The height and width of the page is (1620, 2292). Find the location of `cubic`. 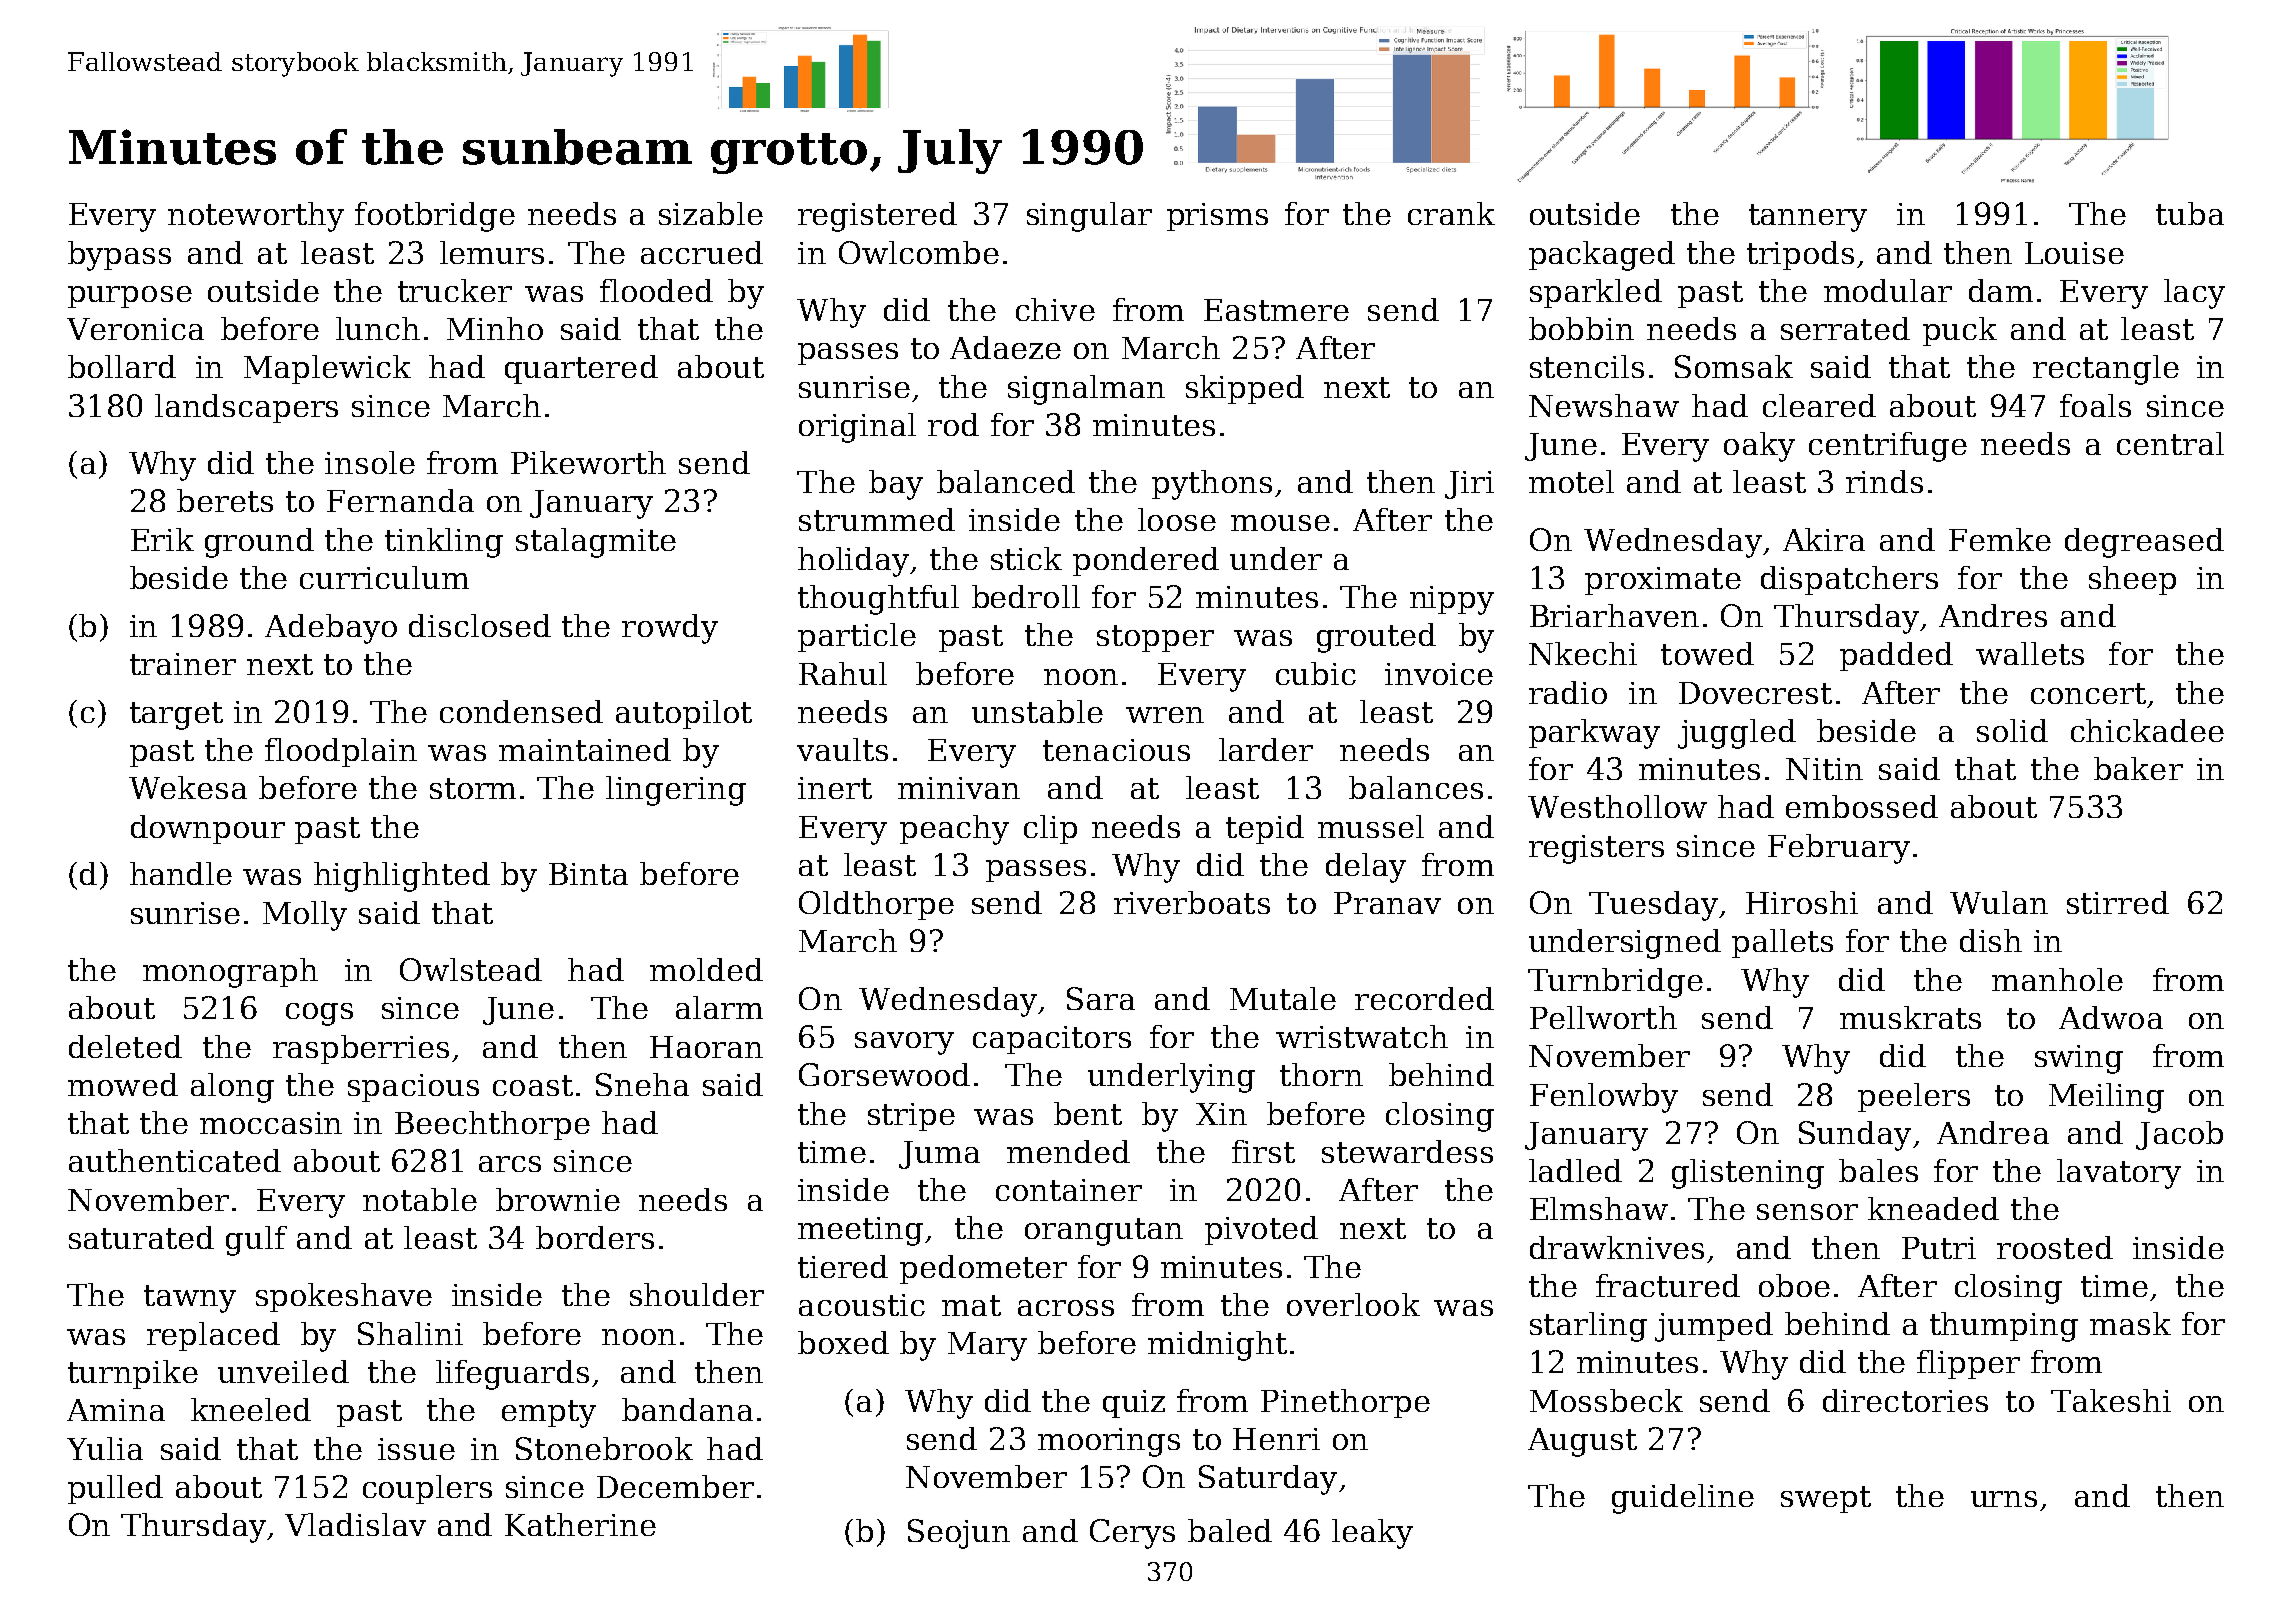

cubic is located at coordinates (1316, 673).
